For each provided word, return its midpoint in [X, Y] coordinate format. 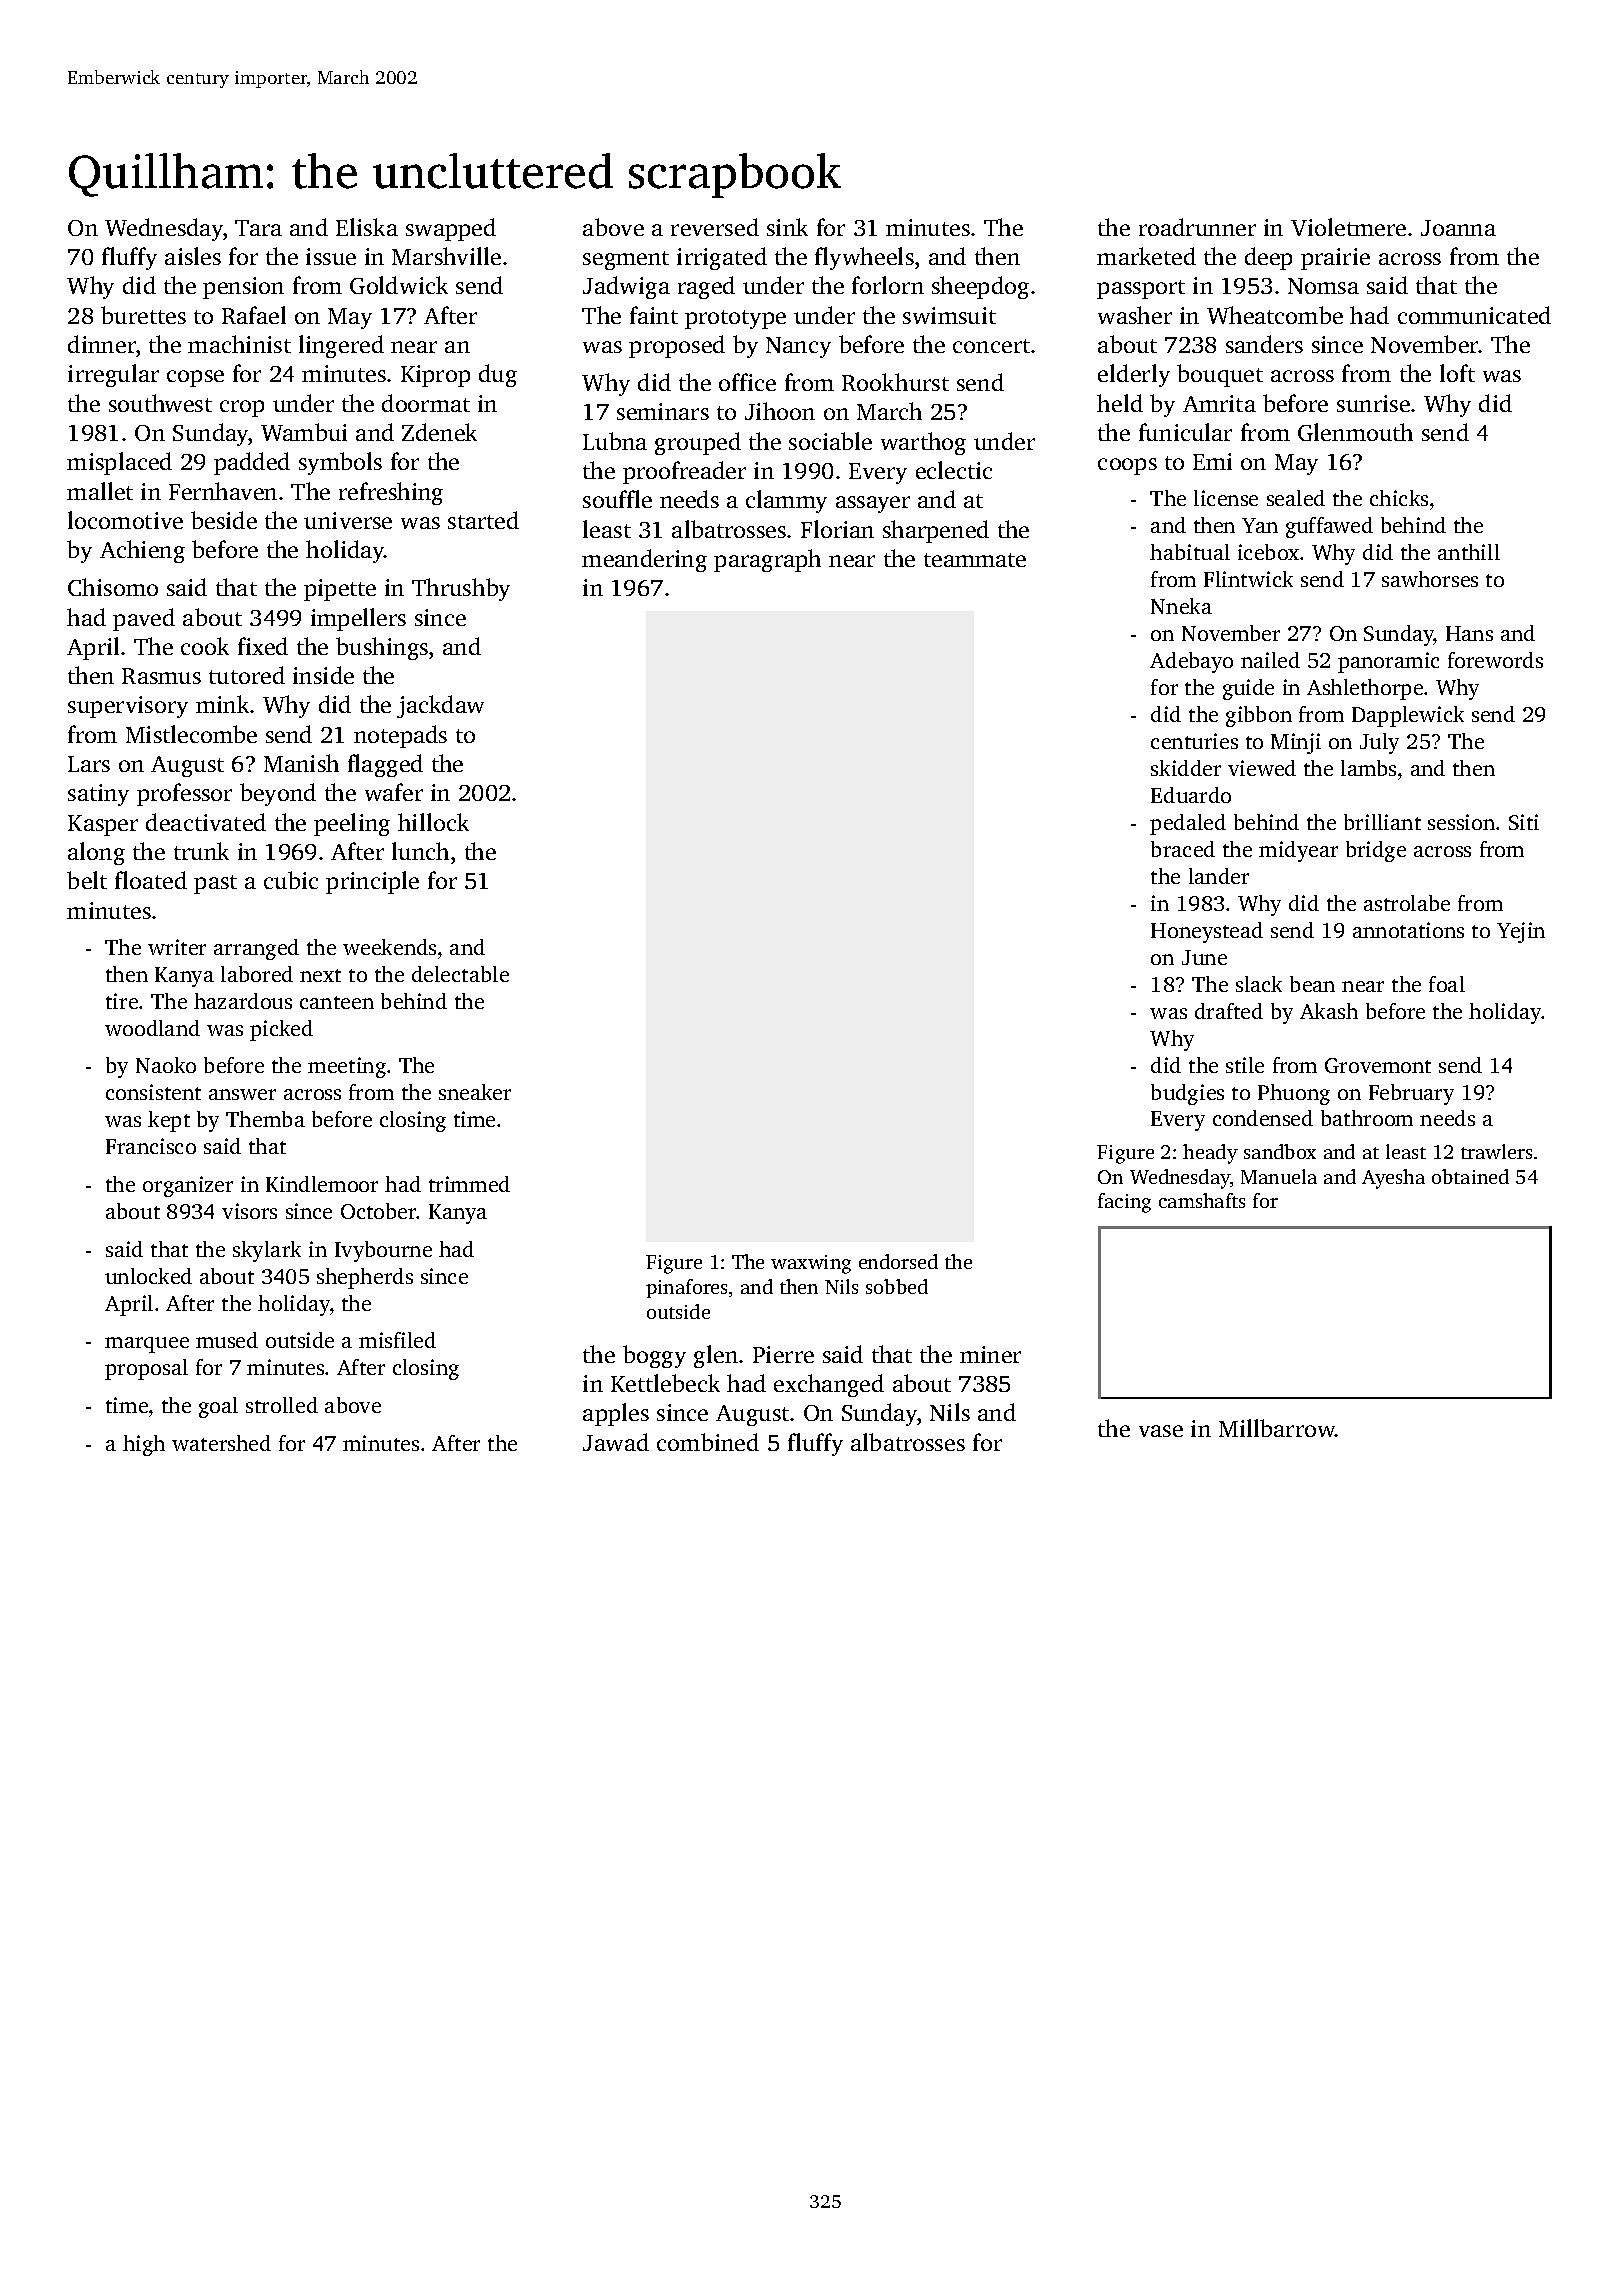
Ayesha [1393, 1179]
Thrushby [461, 589]
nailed [1270, 660]
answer [242, 1094]
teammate [975, 560]
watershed [221, 1443]
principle [372, 882]
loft [1457, 373]
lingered [341, 346]
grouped [698, 443]
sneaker [475, 1092]
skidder [1186, 768]
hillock [433, 822]
